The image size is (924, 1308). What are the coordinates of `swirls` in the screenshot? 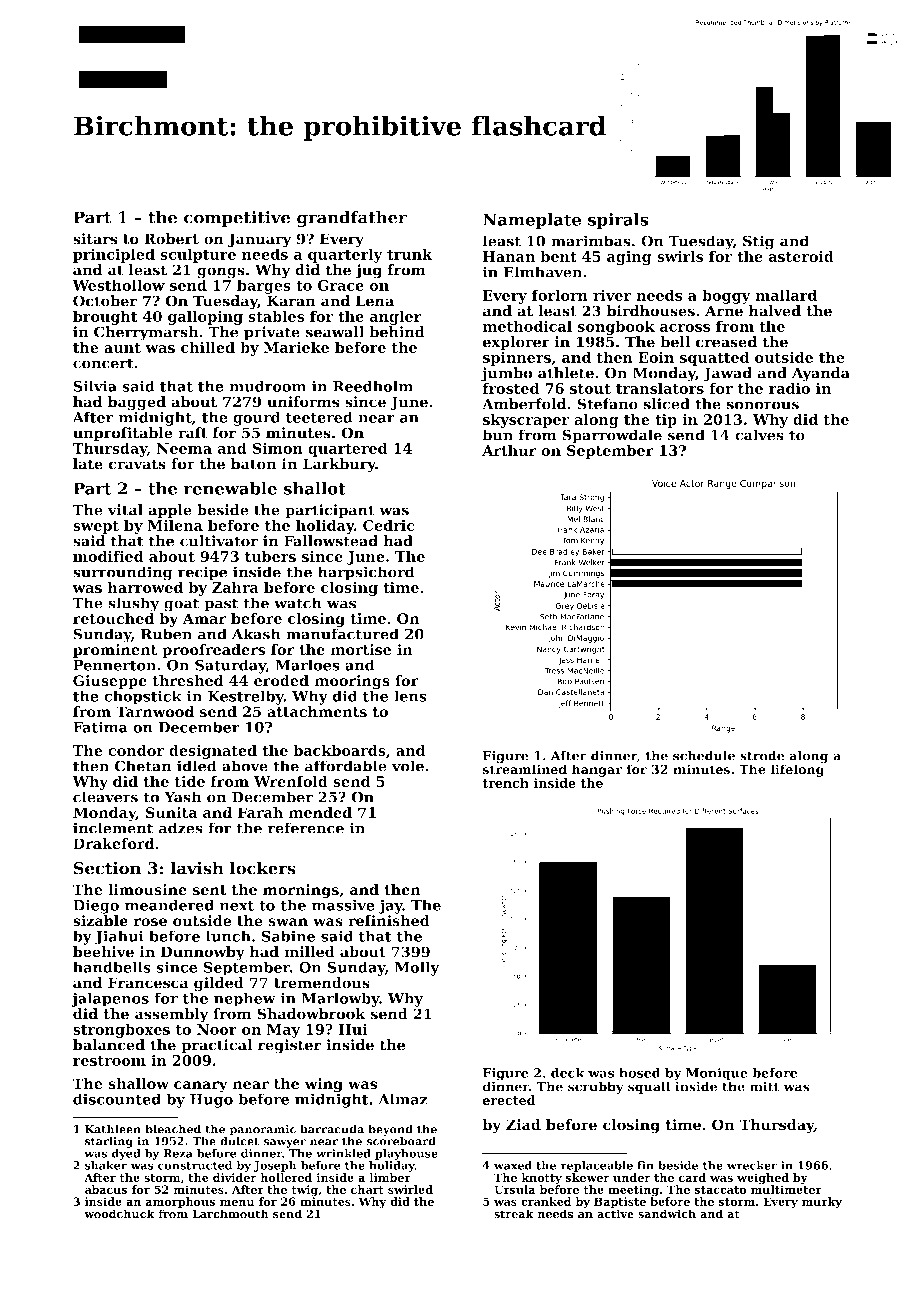 It's located at (680, 256).
